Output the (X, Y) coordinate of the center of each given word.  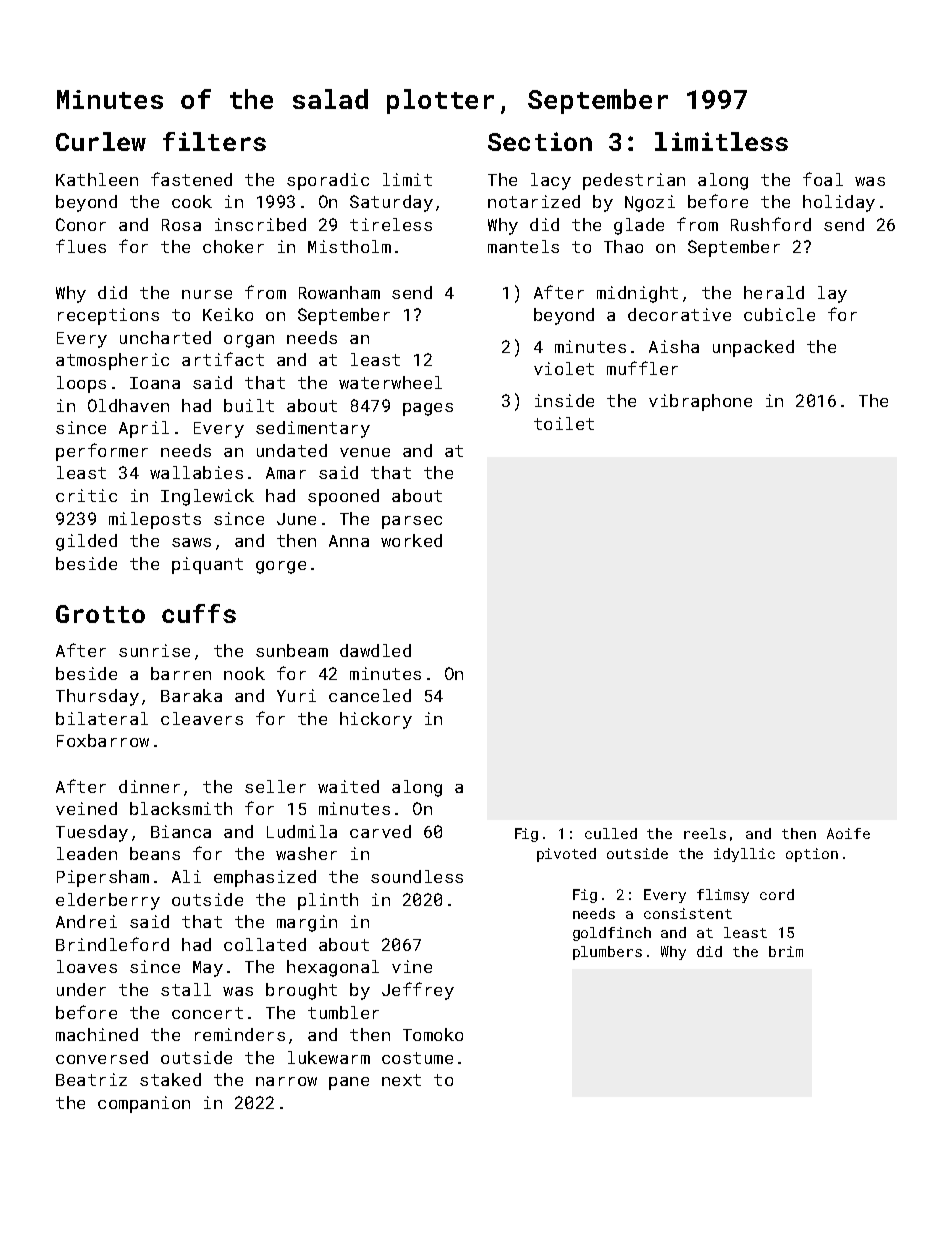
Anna (349, 541)
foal (823, 179)
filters (214, 141)
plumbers (607, 953)
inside (564, 400)
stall (186, 989)
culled (611, 833)
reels (705, 833)
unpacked (753, 348)
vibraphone (700, 402)
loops (81, 384)
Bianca (181, 831)
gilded (86, 542)
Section (540, 141)
